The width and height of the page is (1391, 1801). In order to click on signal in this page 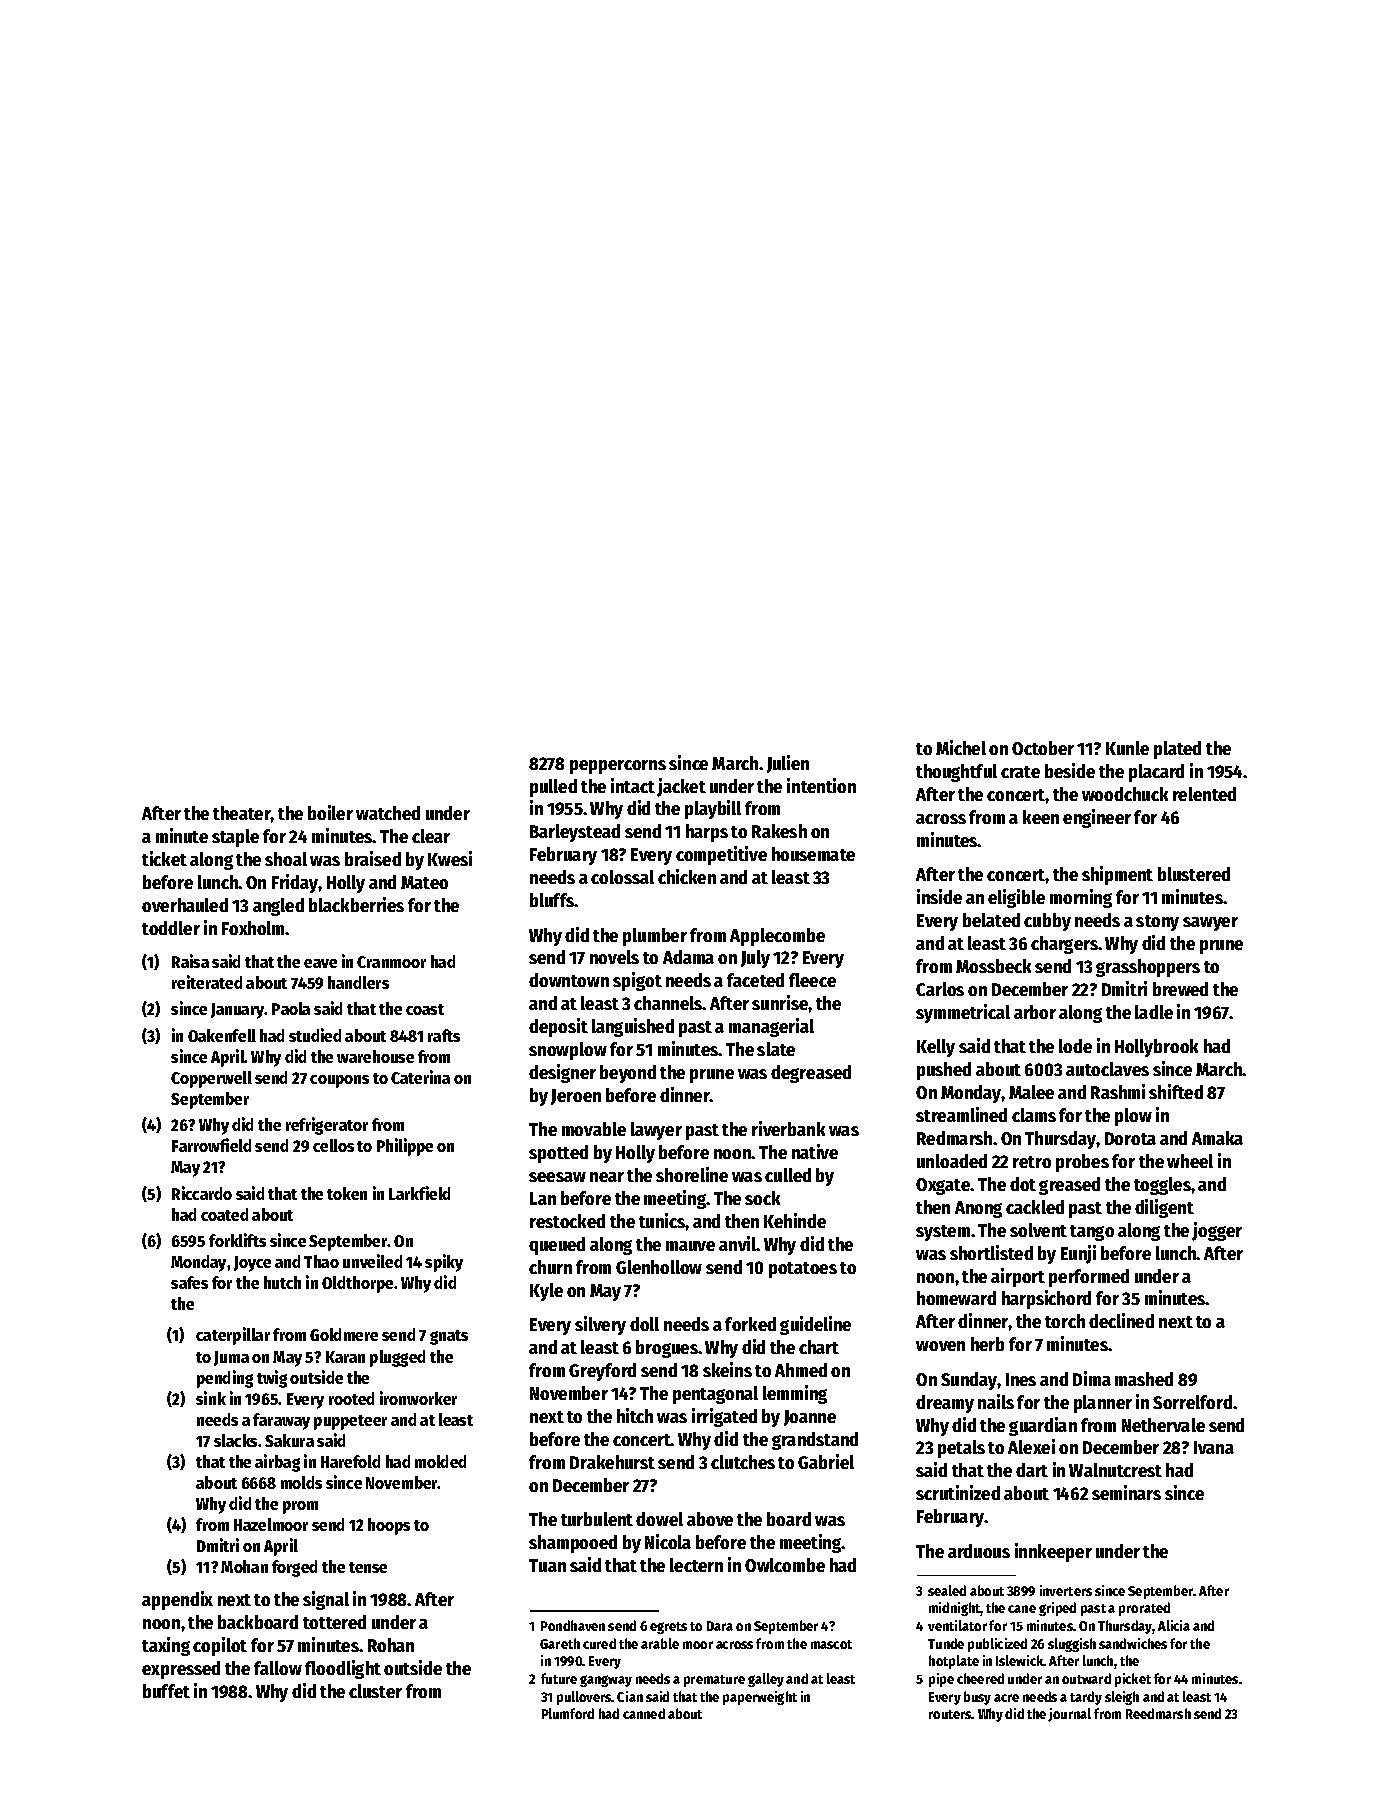, I will do `click(326, 1600)`.
